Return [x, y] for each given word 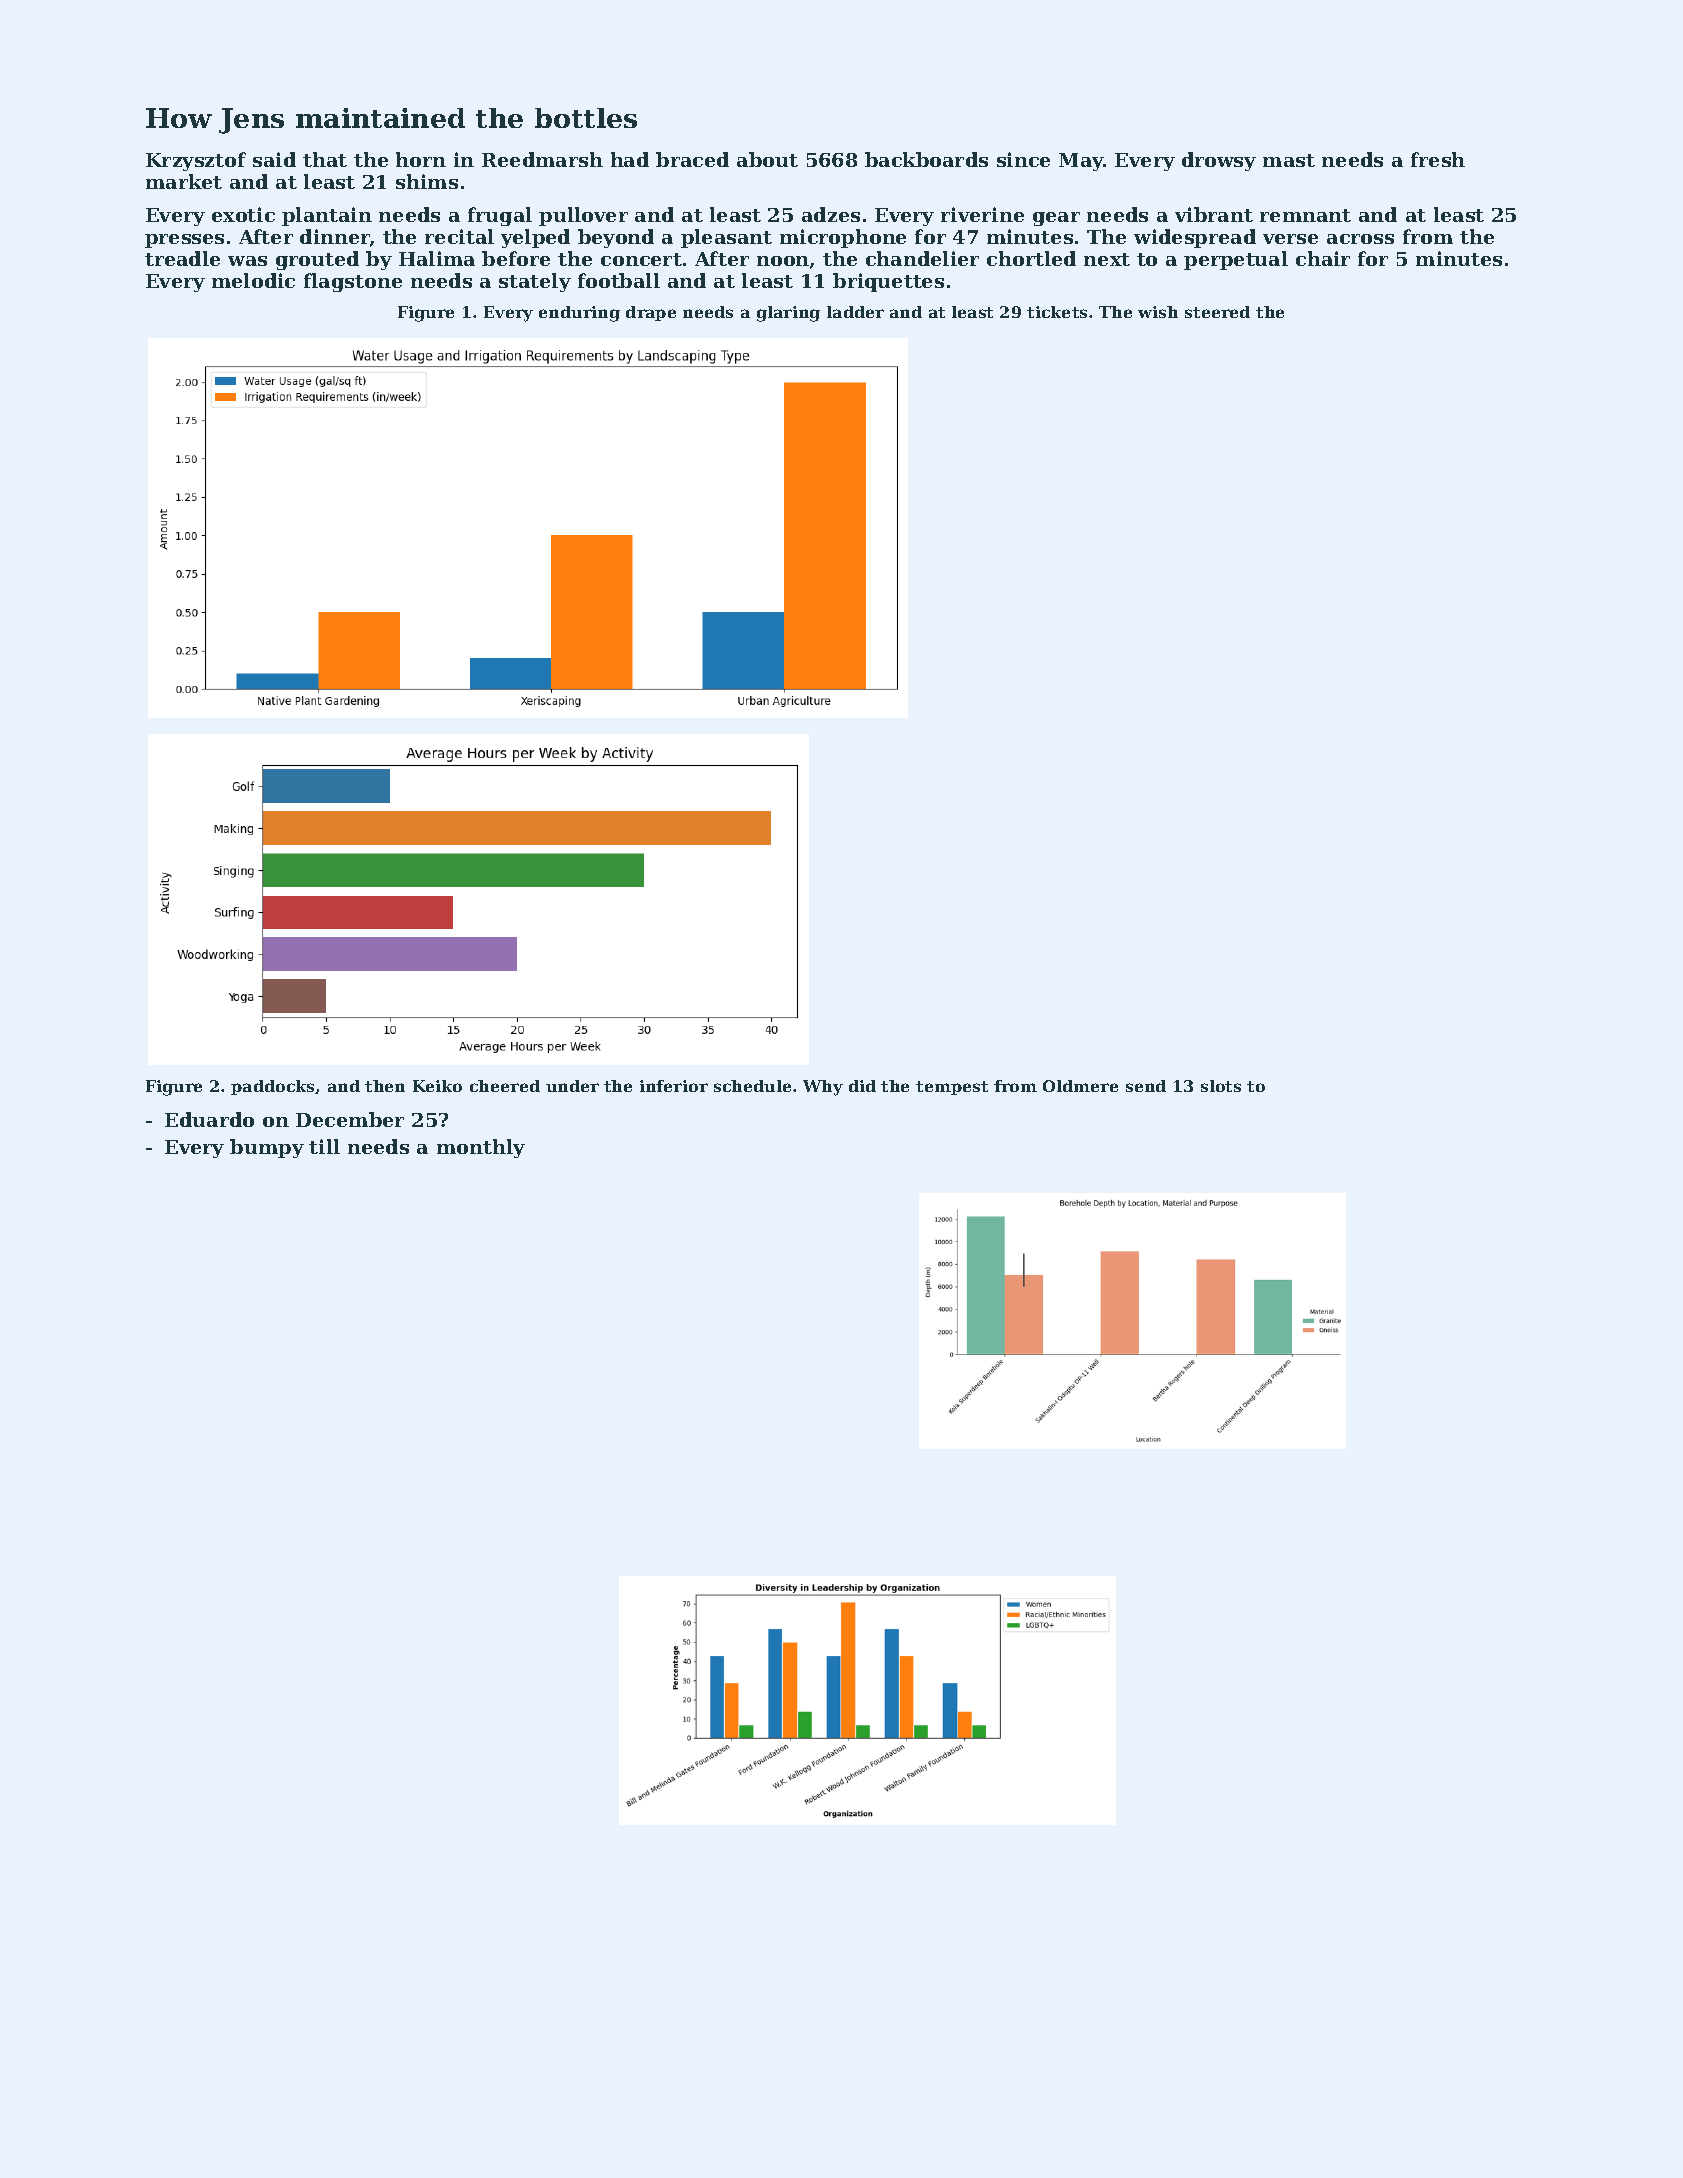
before [516, 258]
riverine [982, 214]
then [385, 1086]
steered [1217, 312]
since [1023, 159]
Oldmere [1080, 1086]
